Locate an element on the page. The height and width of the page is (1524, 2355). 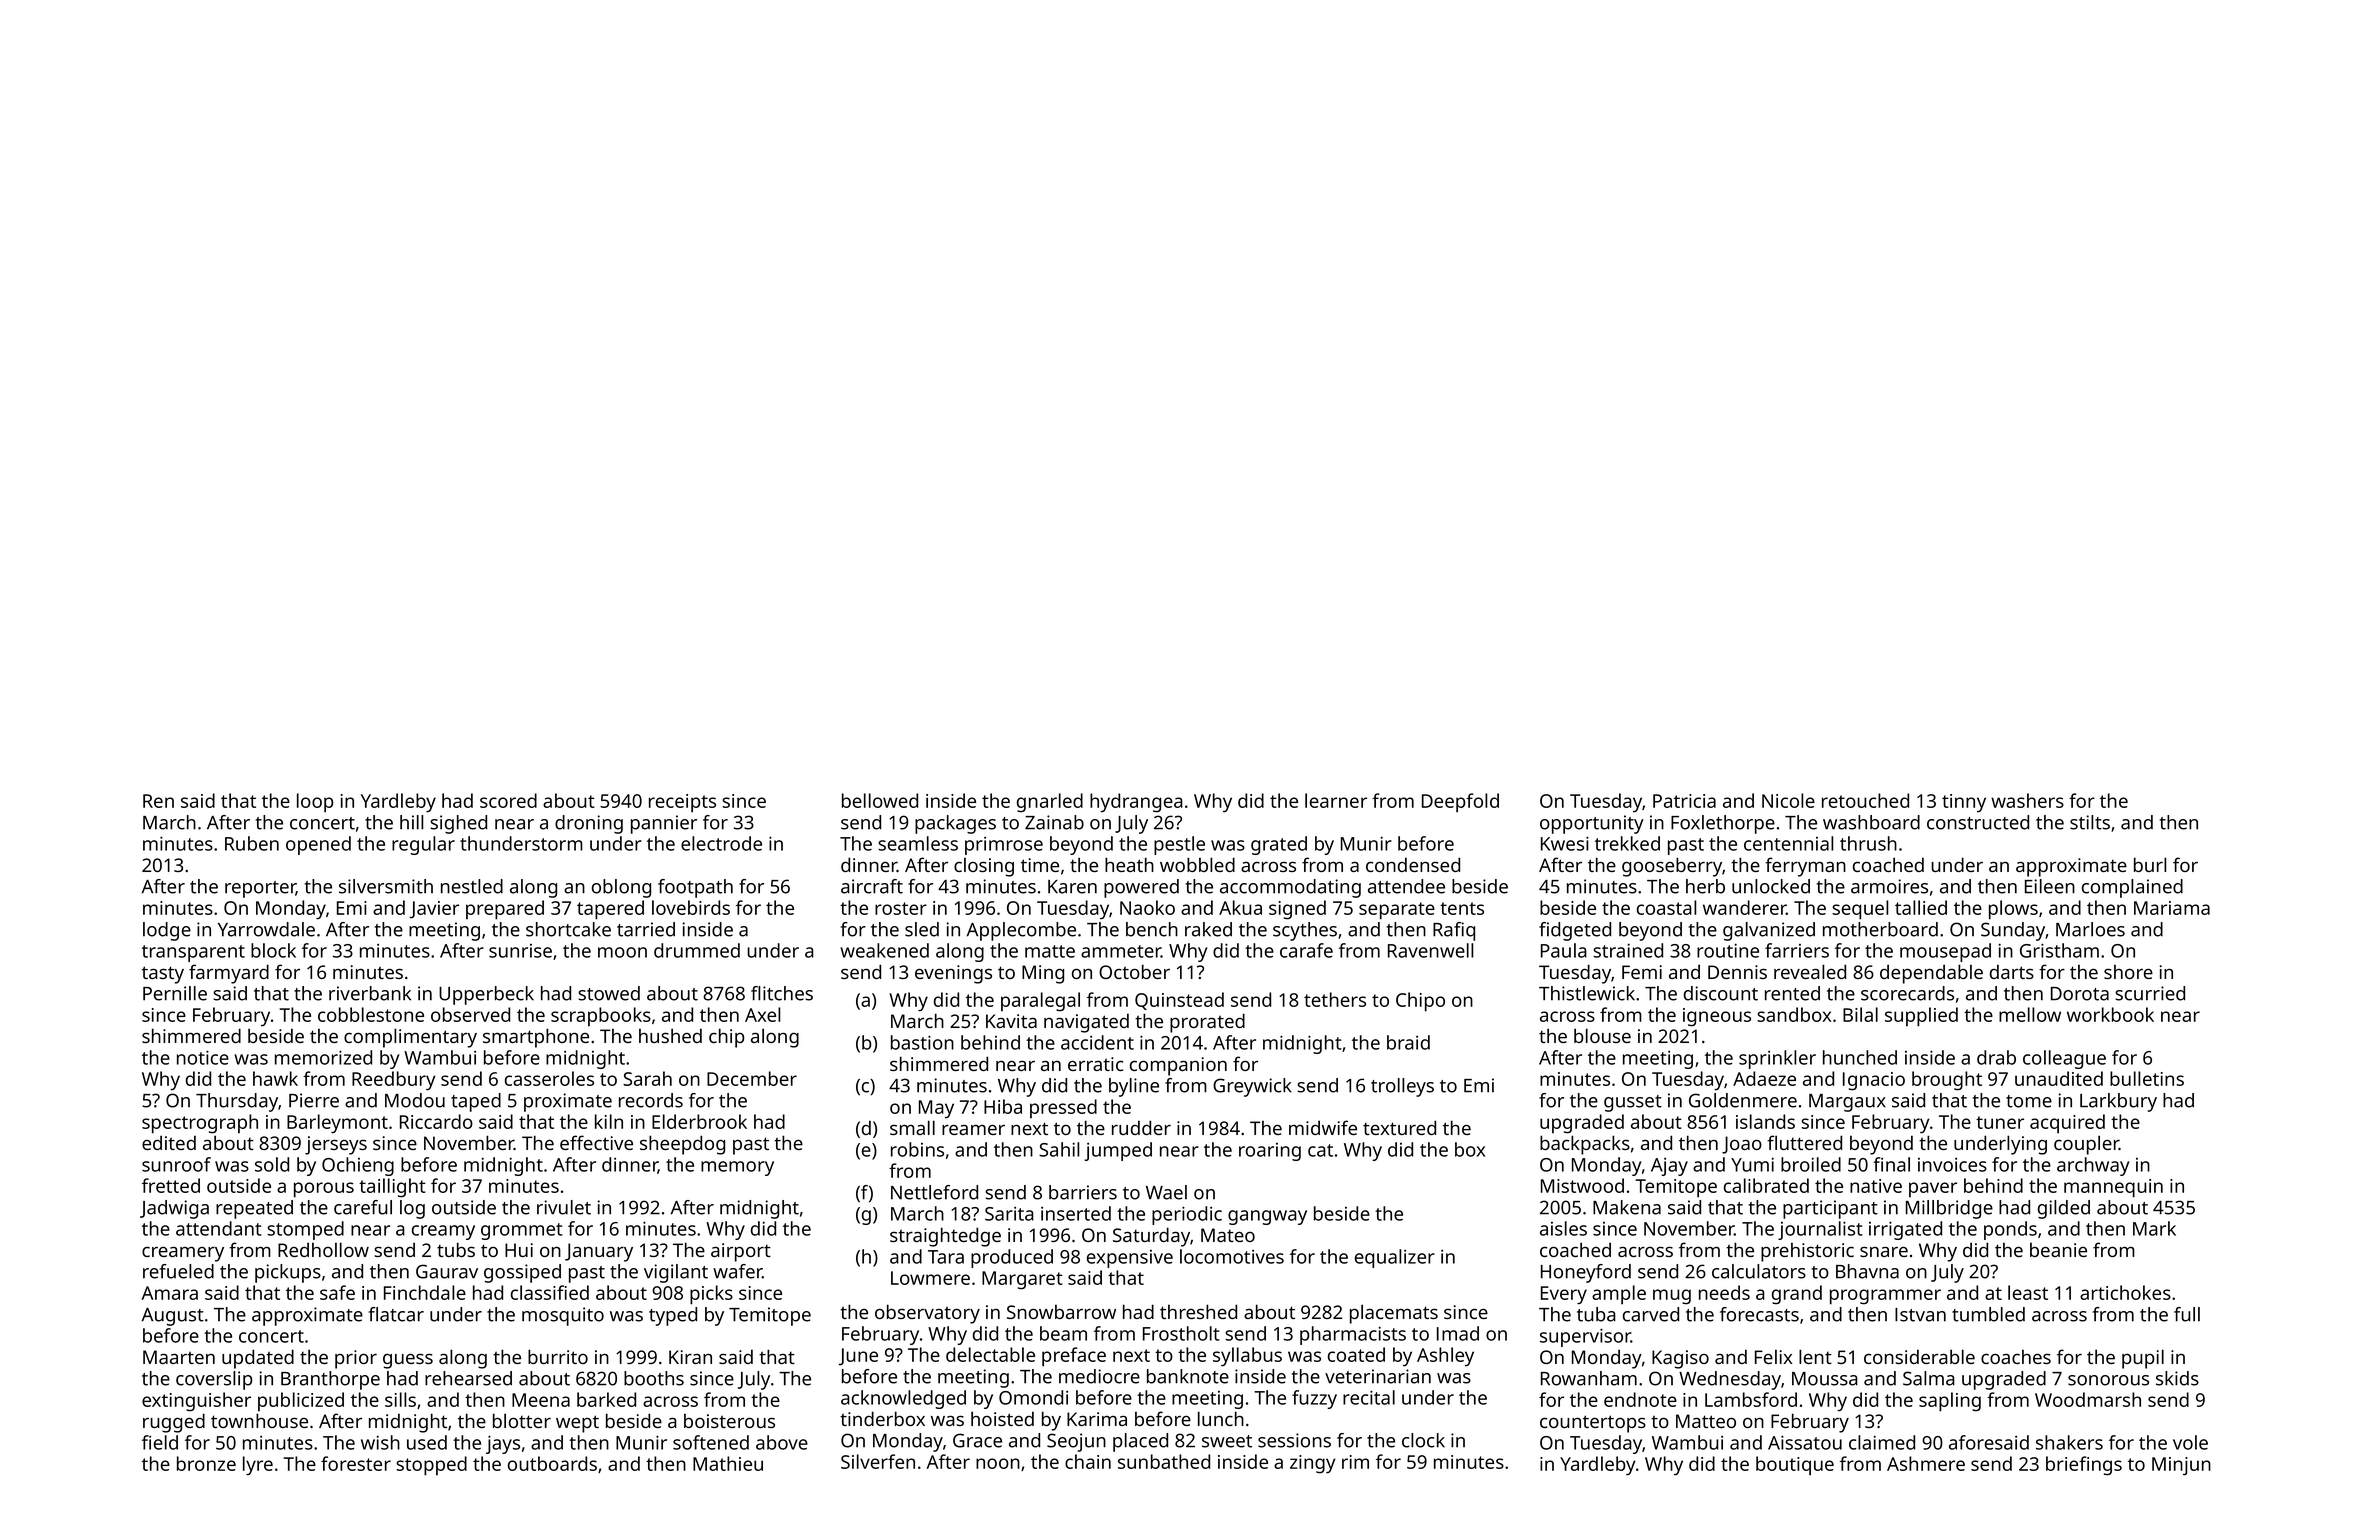
ammeter is located at coordinates (1121, 951).
